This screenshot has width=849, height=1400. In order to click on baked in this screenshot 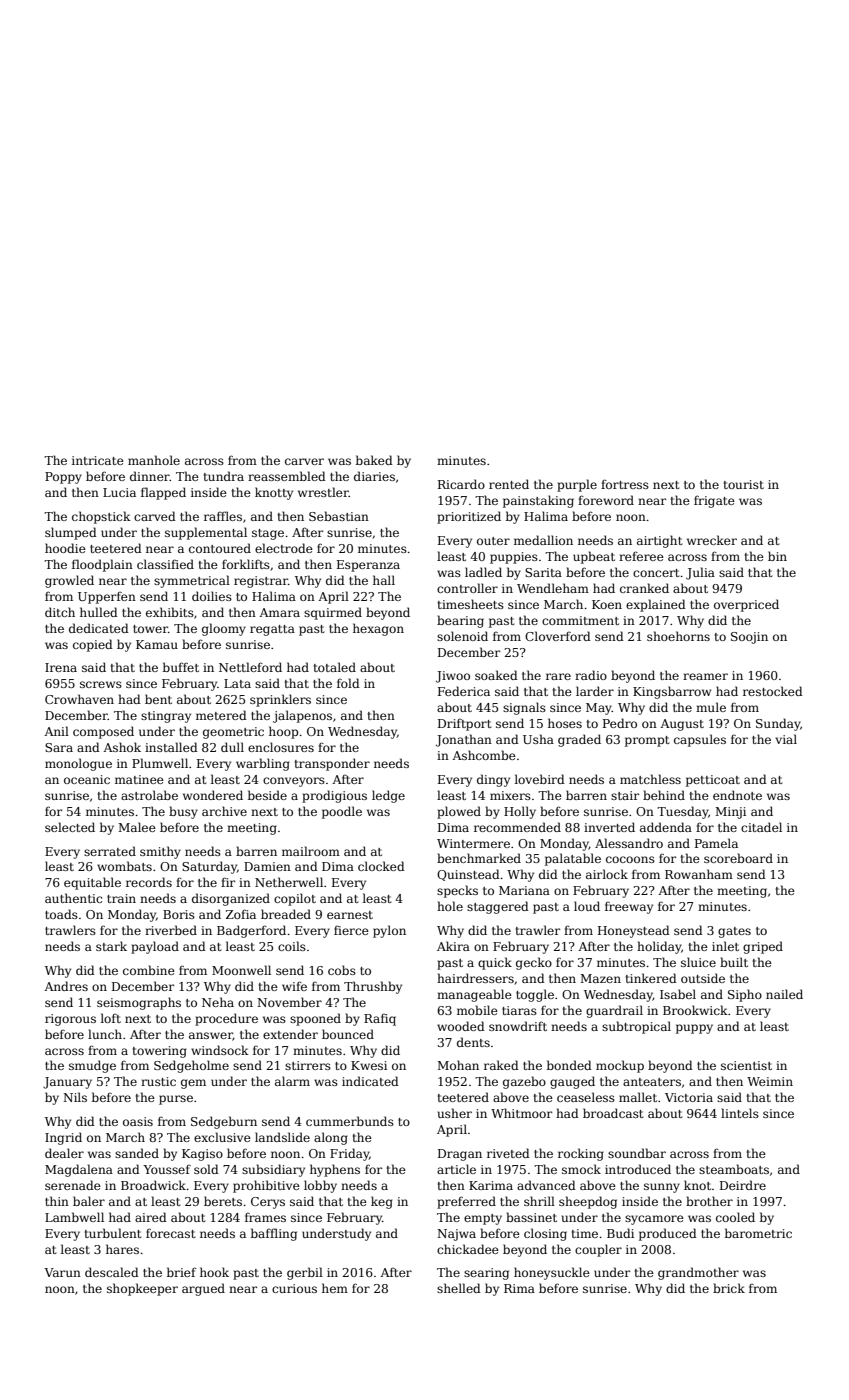, I will do `click(374, 460)`.
